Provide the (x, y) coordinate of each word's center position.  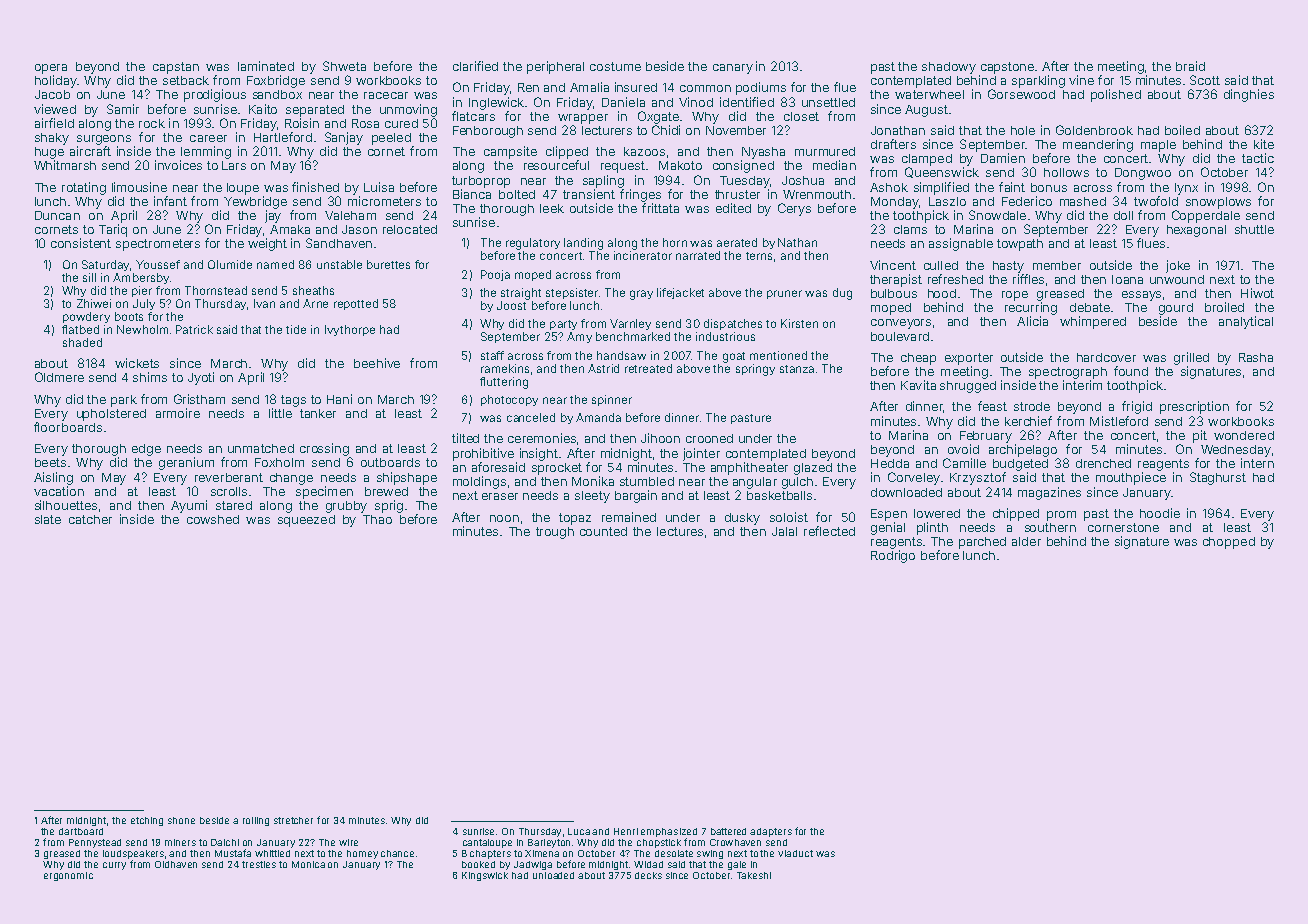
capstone (1007, 68)
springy (755, 370)
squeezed (306, 521)
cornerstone (1123, 527)
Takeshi (754, 875)
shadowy (949, 68)
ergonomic (68, 876)
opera (51, 69)
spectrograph (1068, 373)
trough (555, 533)
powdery (86, 317)
